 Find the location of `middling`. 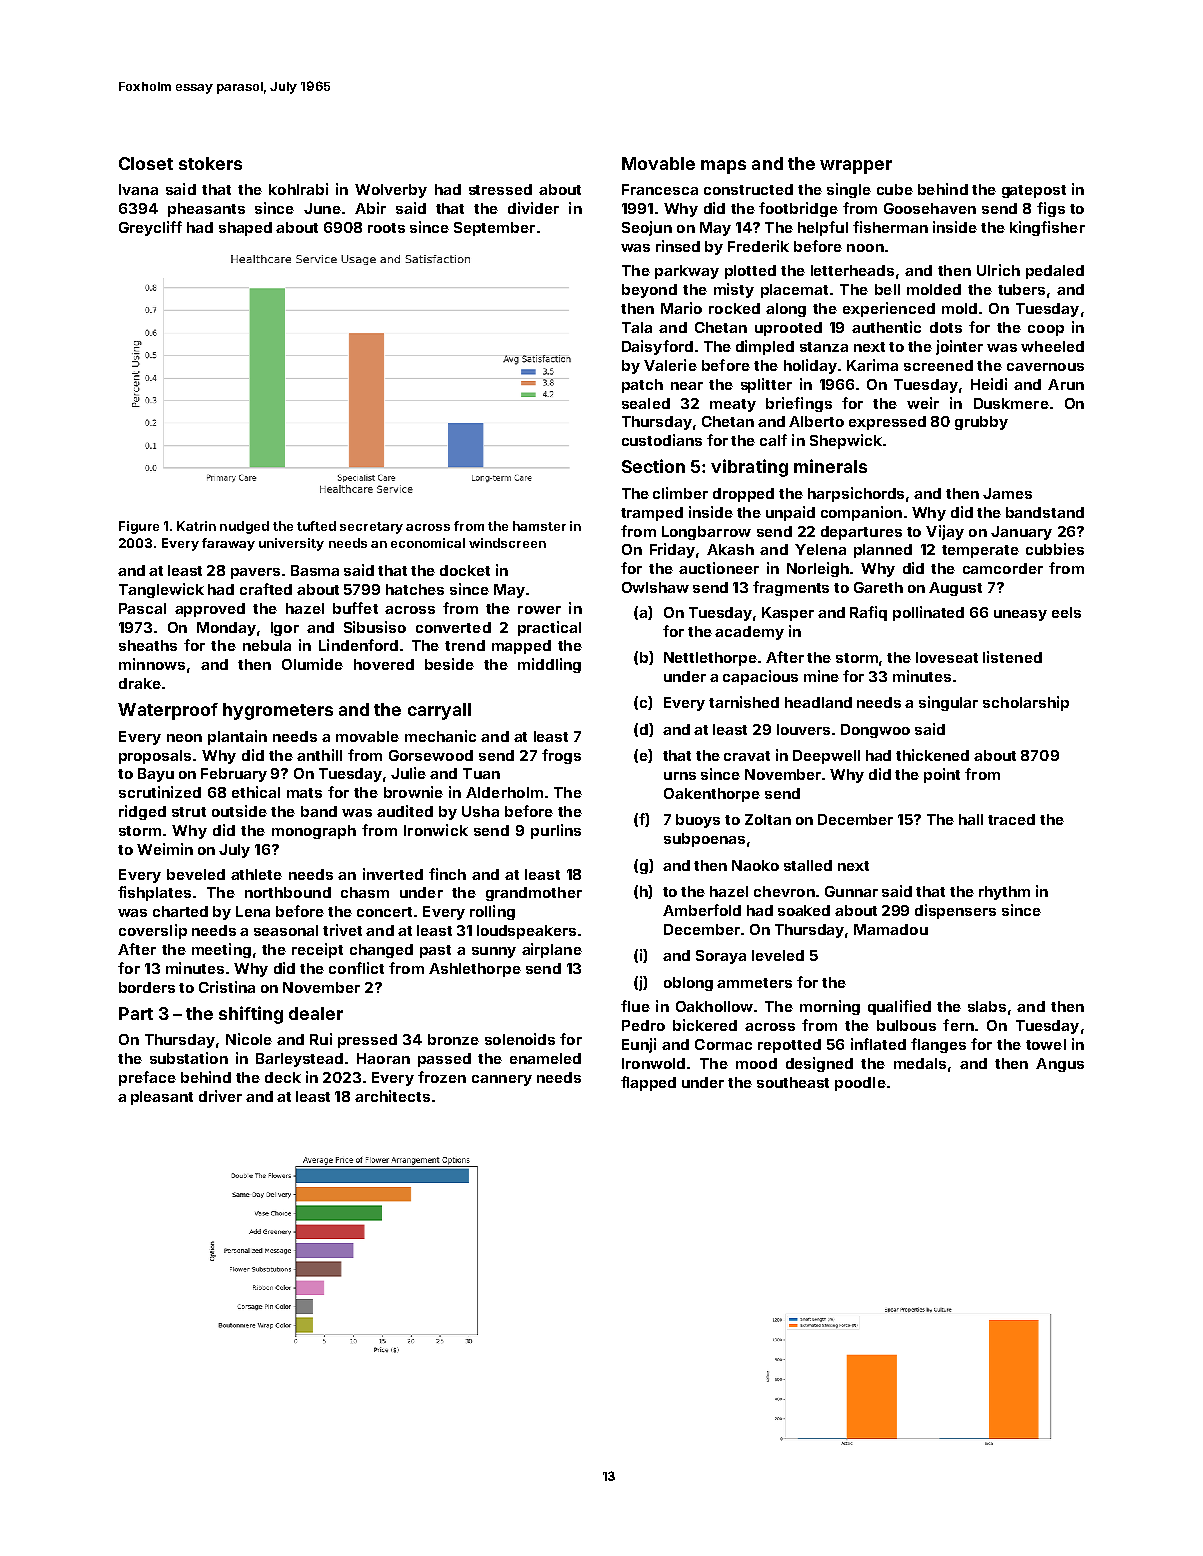

middling is located at coordinates (549, 665).
